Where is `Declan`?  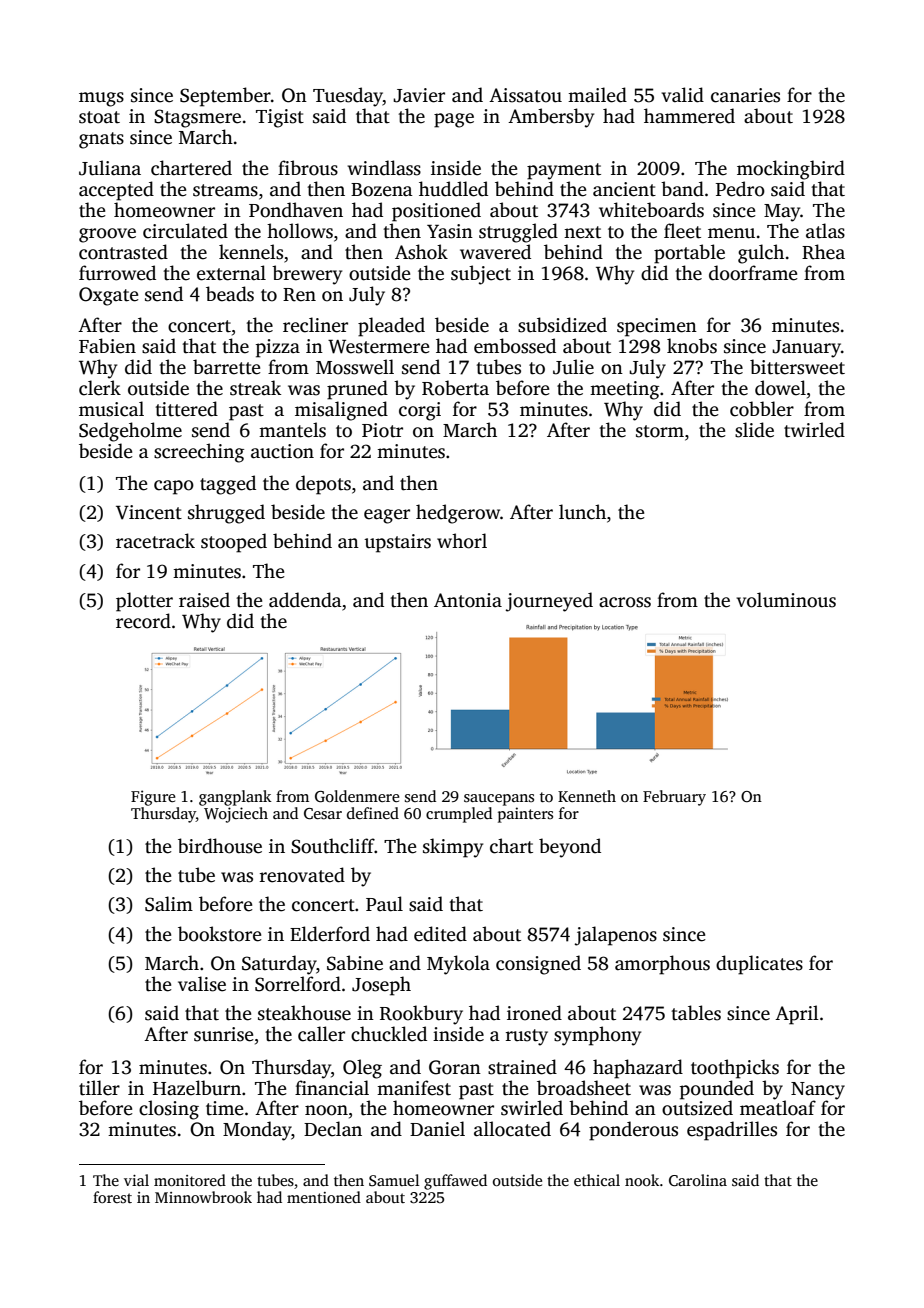 Declan is located at coordinates (333, 1129).
